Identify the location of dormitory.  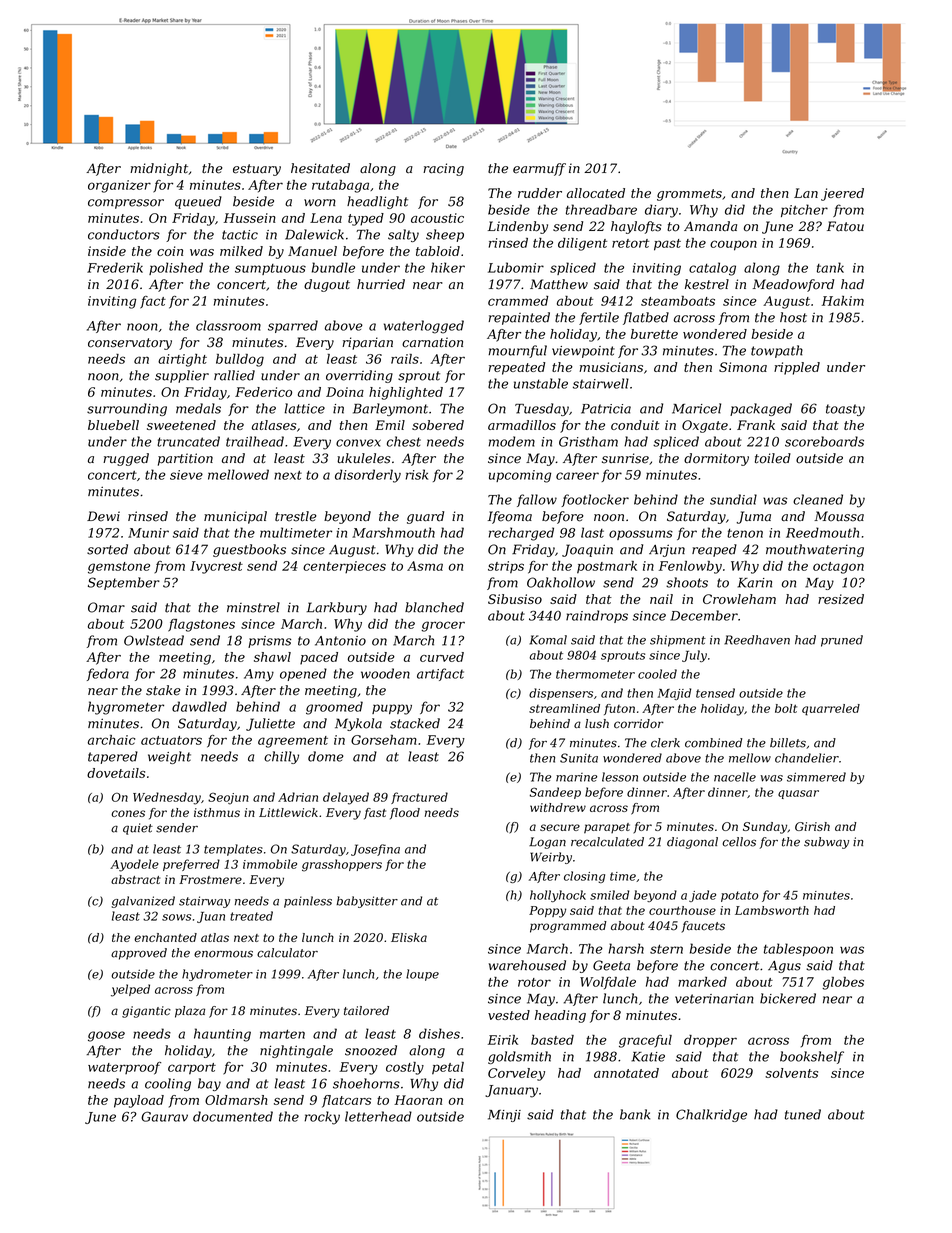
(716, 459).
